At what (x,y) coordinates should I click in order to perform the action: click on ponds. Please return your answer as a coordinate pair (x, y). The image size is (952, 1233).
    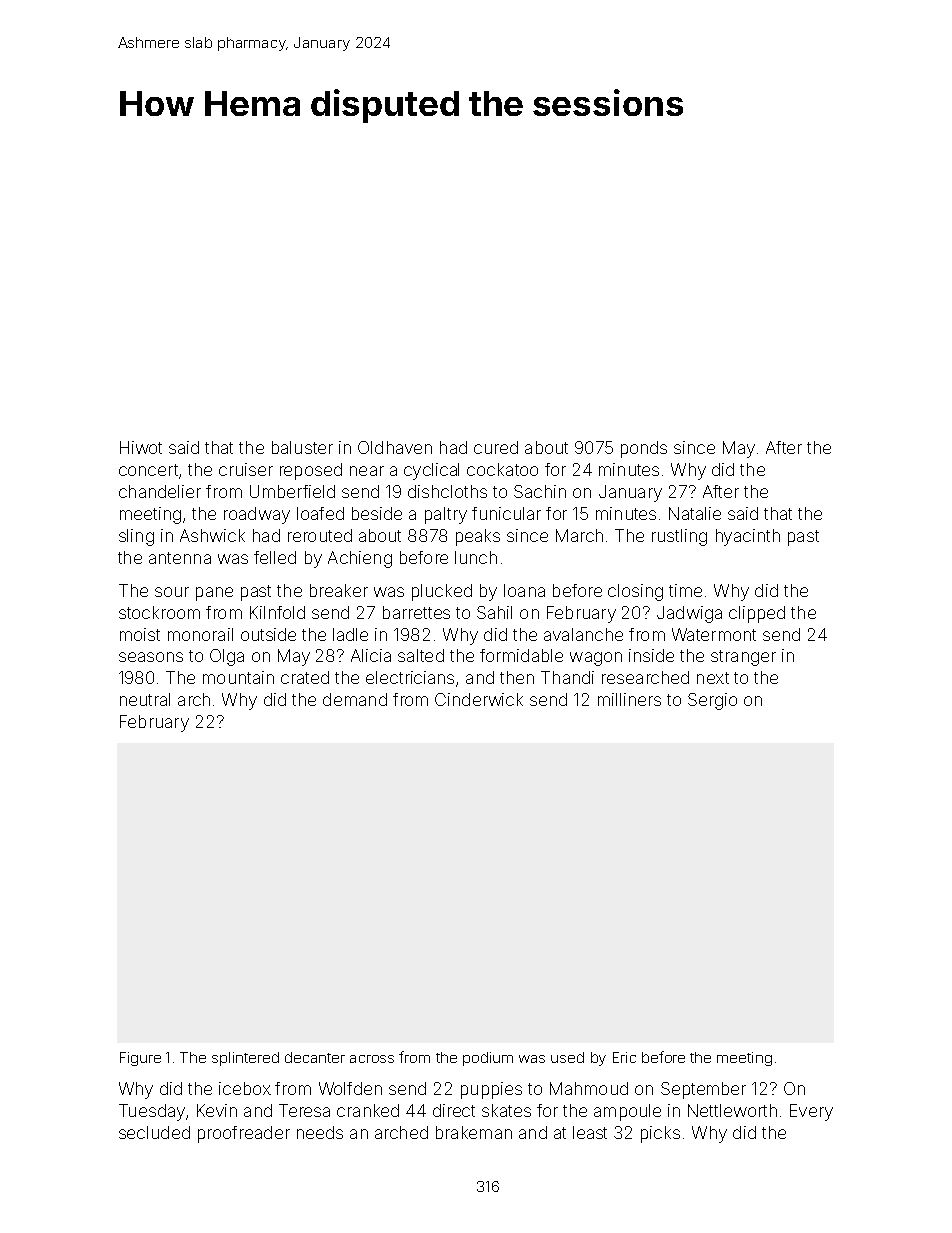
    Looking at the image, I should click on (644, 449).
